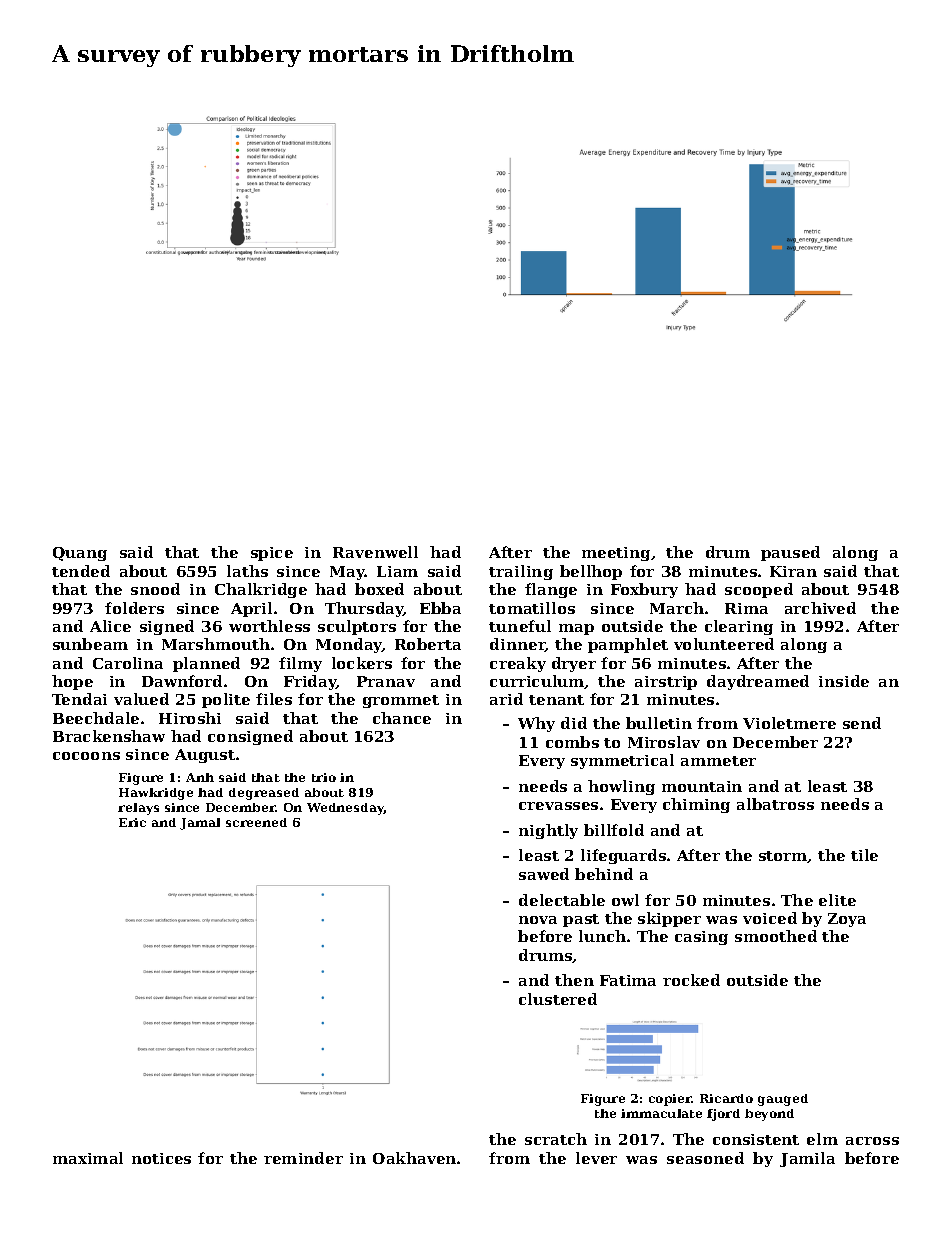  What do you see at coordinates (844, 681) in the screenshot?
I see `inside` at bounding box center [844, 681].
